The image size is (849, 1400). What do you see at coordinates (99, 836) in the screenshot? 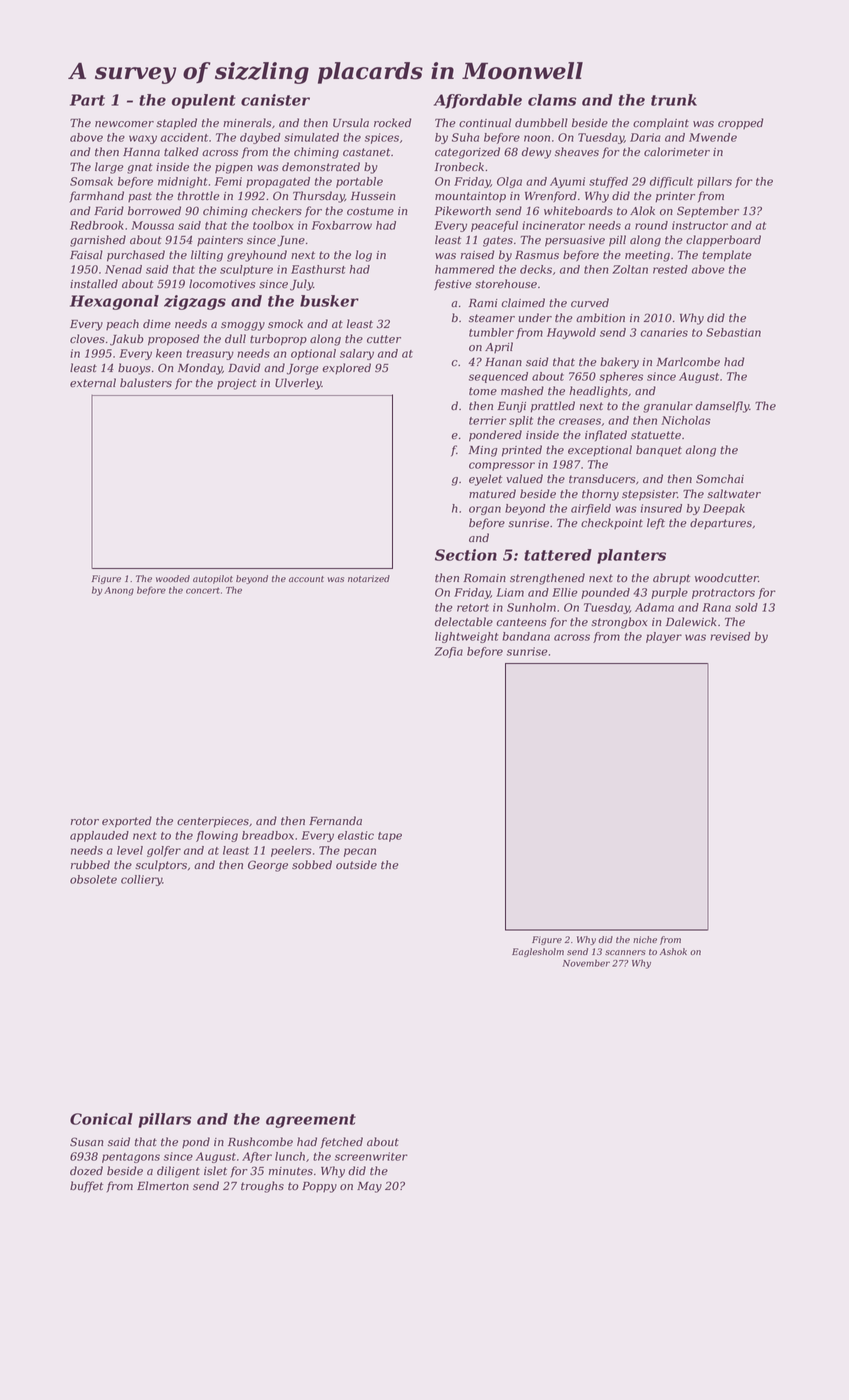
I see `applauded` at bounding box center [99, 836].
